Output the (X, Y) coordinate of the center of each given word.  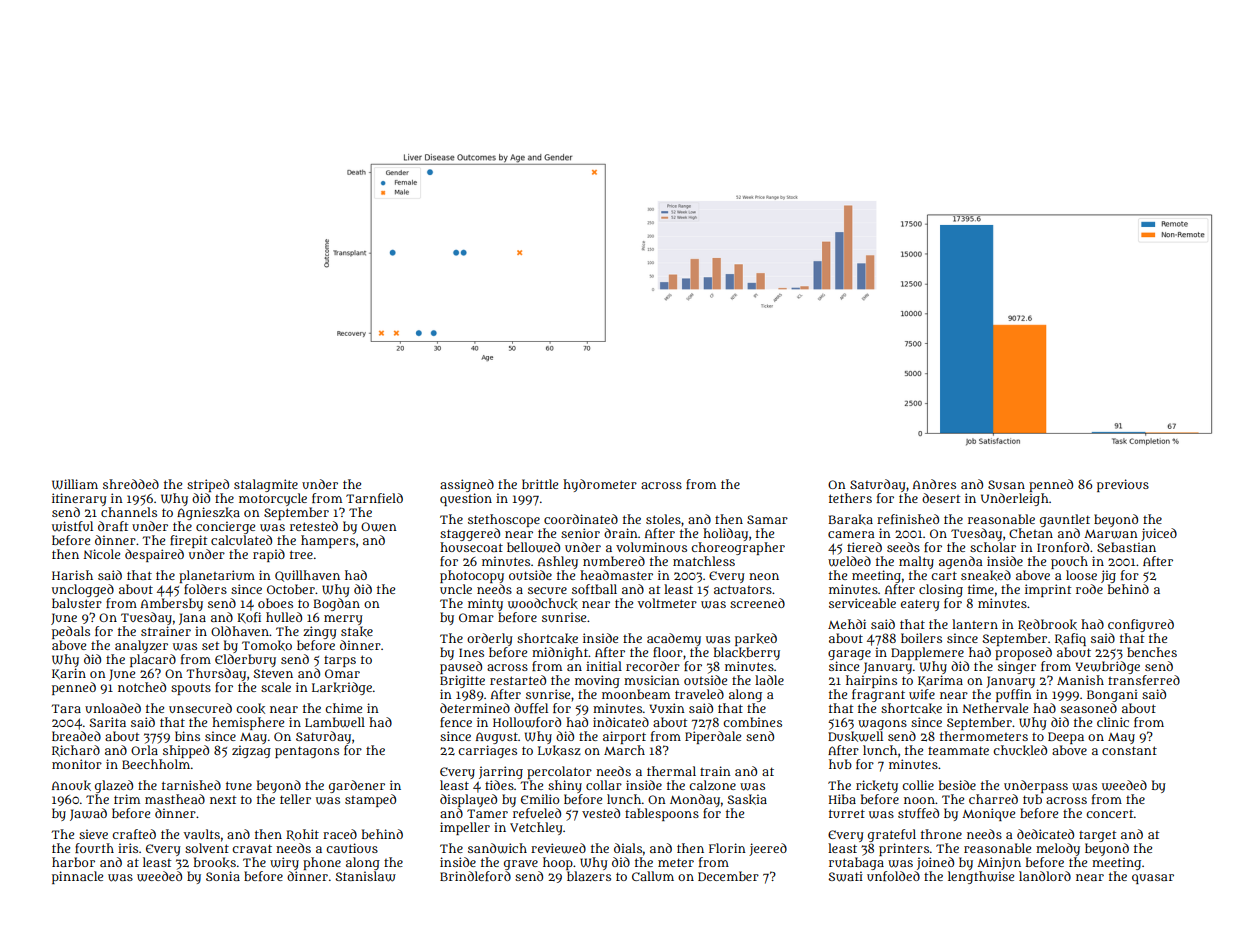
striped (208, 485)
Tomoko (267, 645)
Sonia (223, 876)
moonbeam (636, 694)
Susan (1006, 484)
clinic (1113, 722)
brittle (540, 484)
